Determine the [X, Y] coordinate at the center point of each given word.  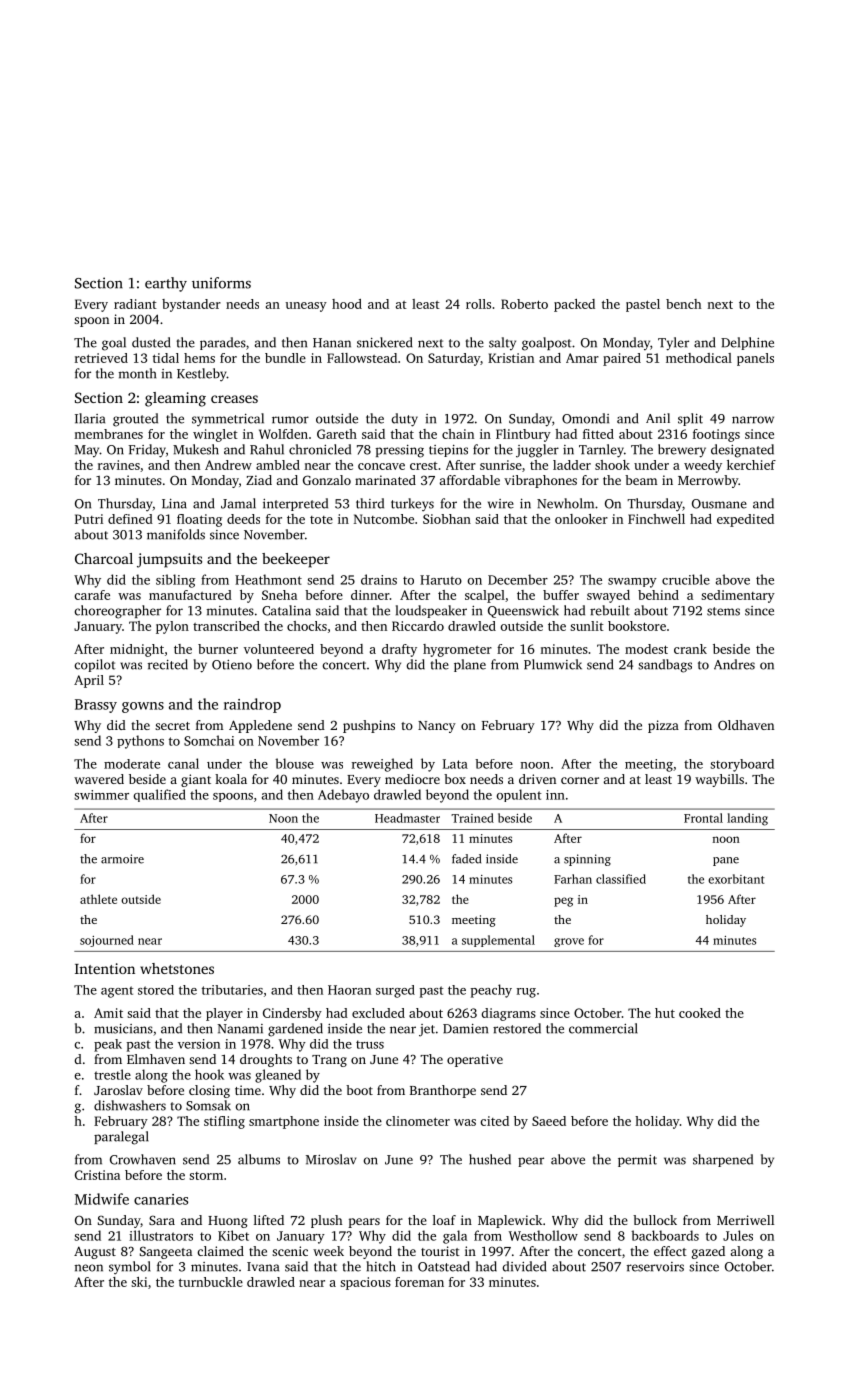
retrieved [101, 358]
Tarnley [601, 451]
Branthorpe [443, 1091]
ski [139, 1282]
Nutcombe [384, 519]
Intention [105, 968]
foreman [419, 1282]
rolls [478, 304]
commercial [603, 1028]
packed [574, 305]
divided [524, 1266]
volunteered [279, 649]
